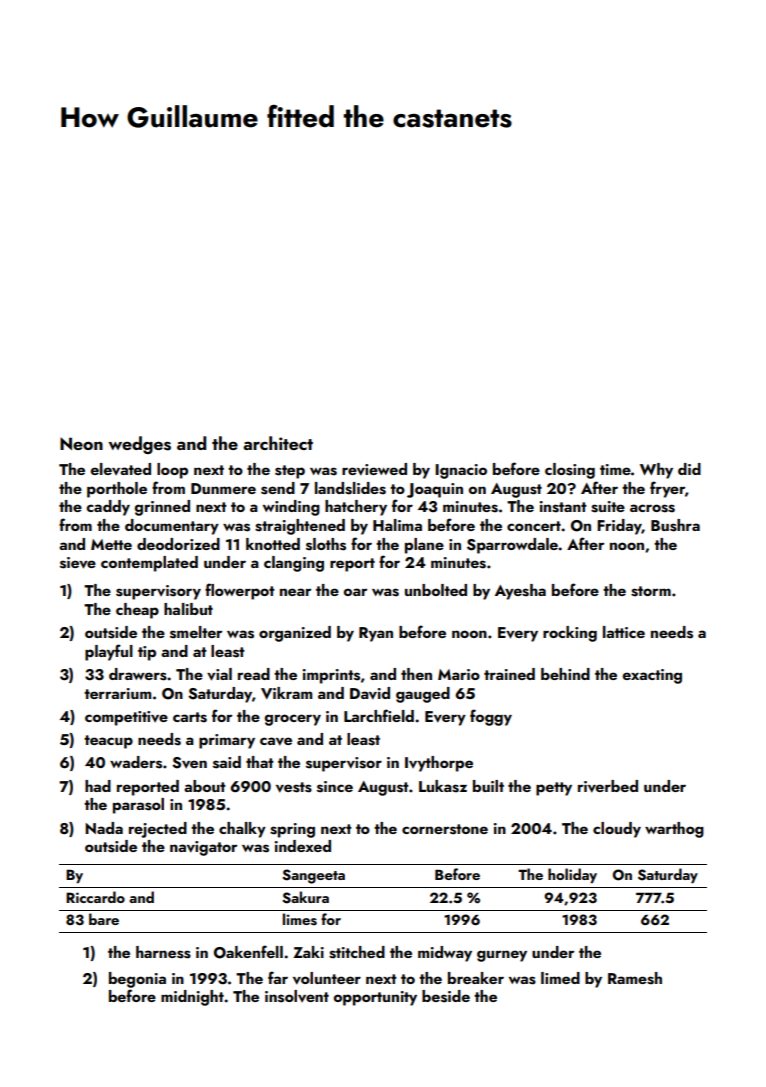  What do you see at coordinates (205, 786) in the screenshot?
I see `about` at bounding box center [205, 786].
